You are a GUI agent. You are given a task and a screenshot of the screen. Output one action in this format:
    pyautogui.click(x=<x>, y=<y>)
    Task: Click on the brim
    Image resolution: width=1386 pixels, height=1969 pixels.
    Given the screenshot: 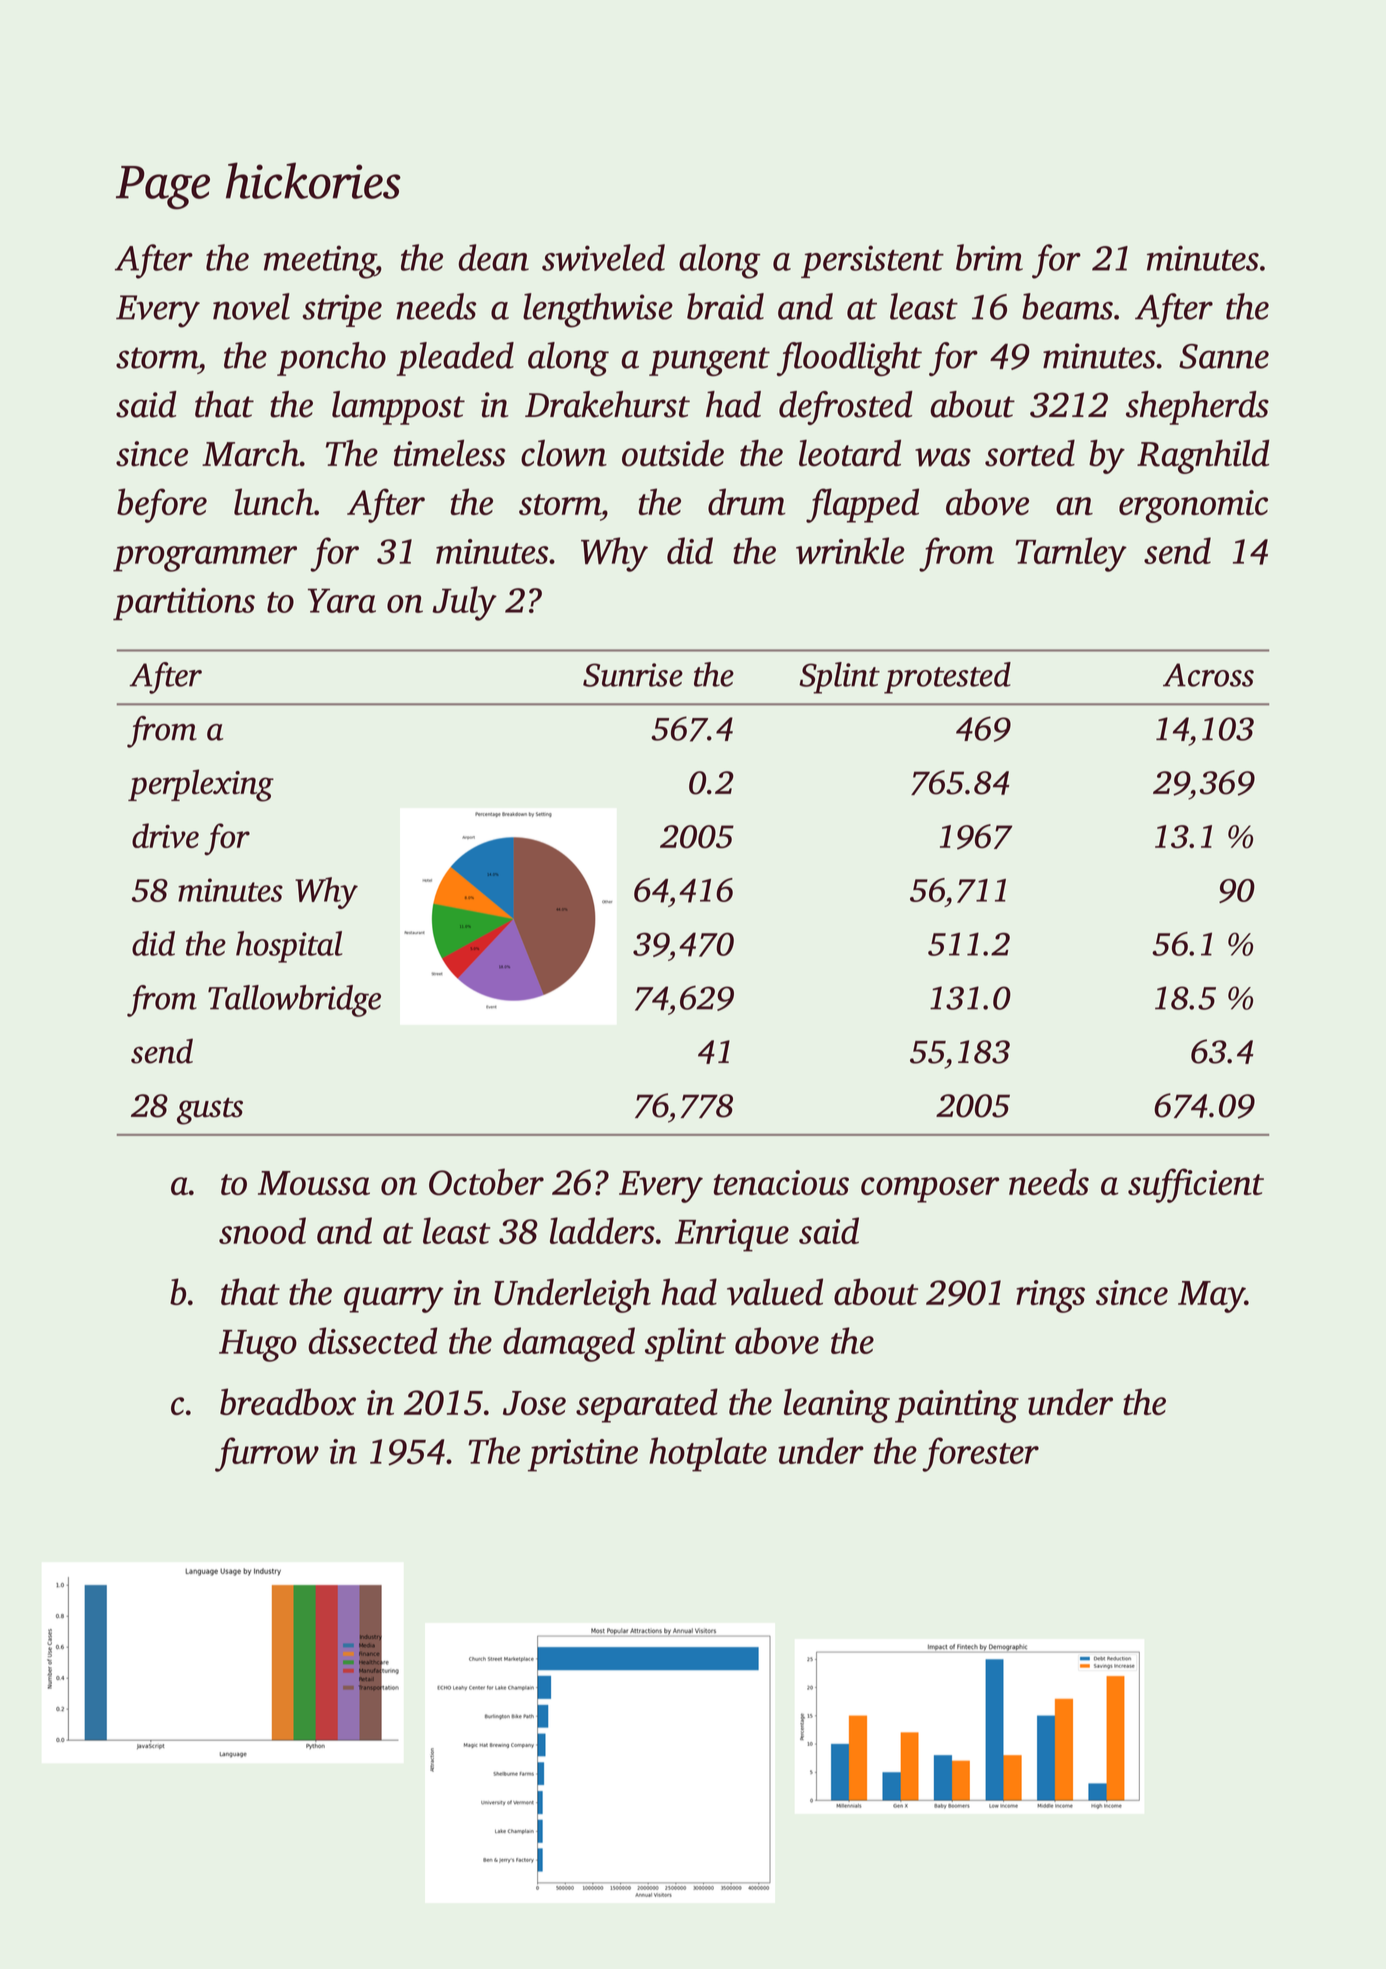 What is the action you would take?
    pyautogui.click(x=989, y=257)
